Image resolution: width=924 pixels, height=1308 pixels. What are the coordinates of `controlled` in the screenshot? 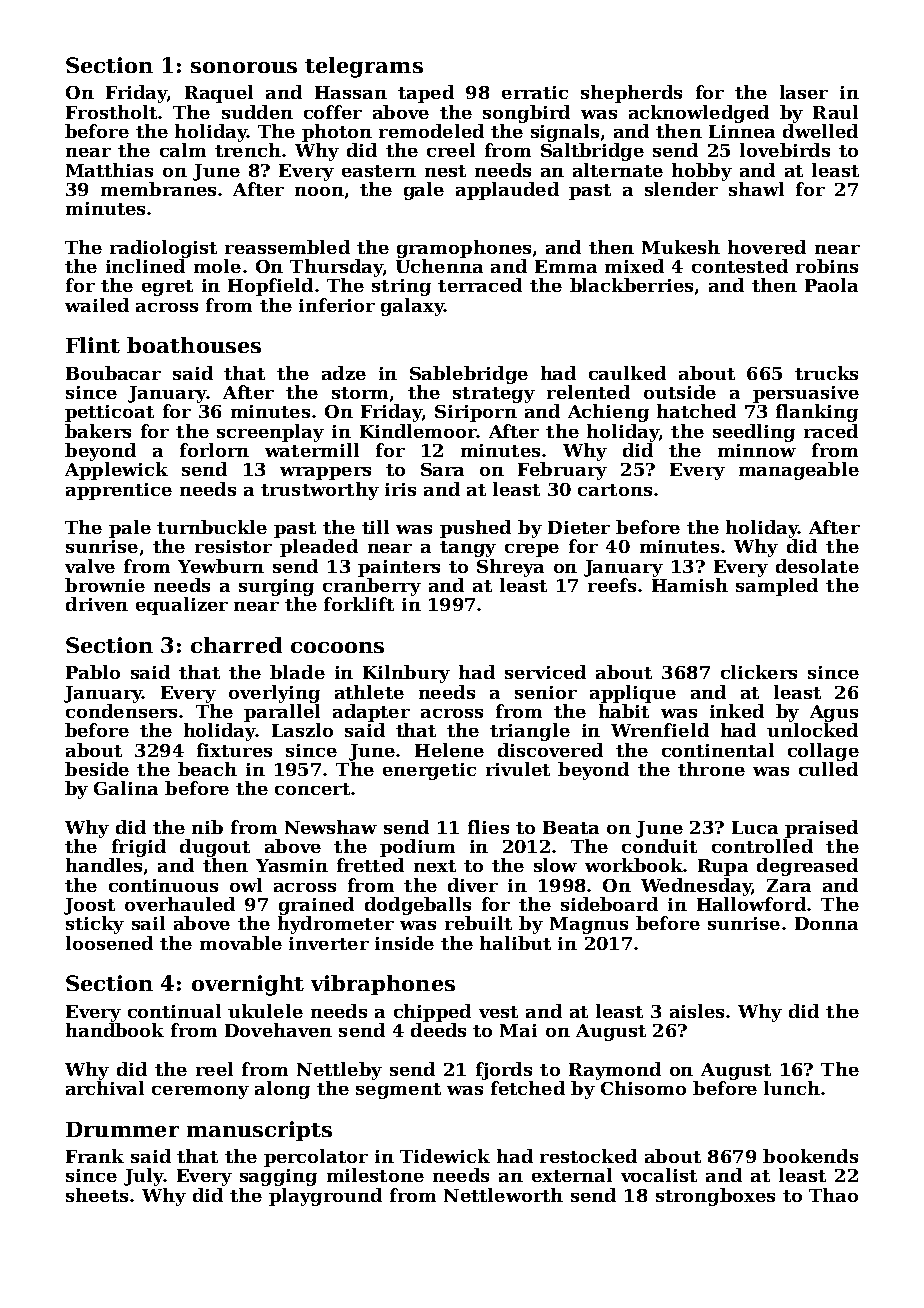 It's located at (762, 846).
